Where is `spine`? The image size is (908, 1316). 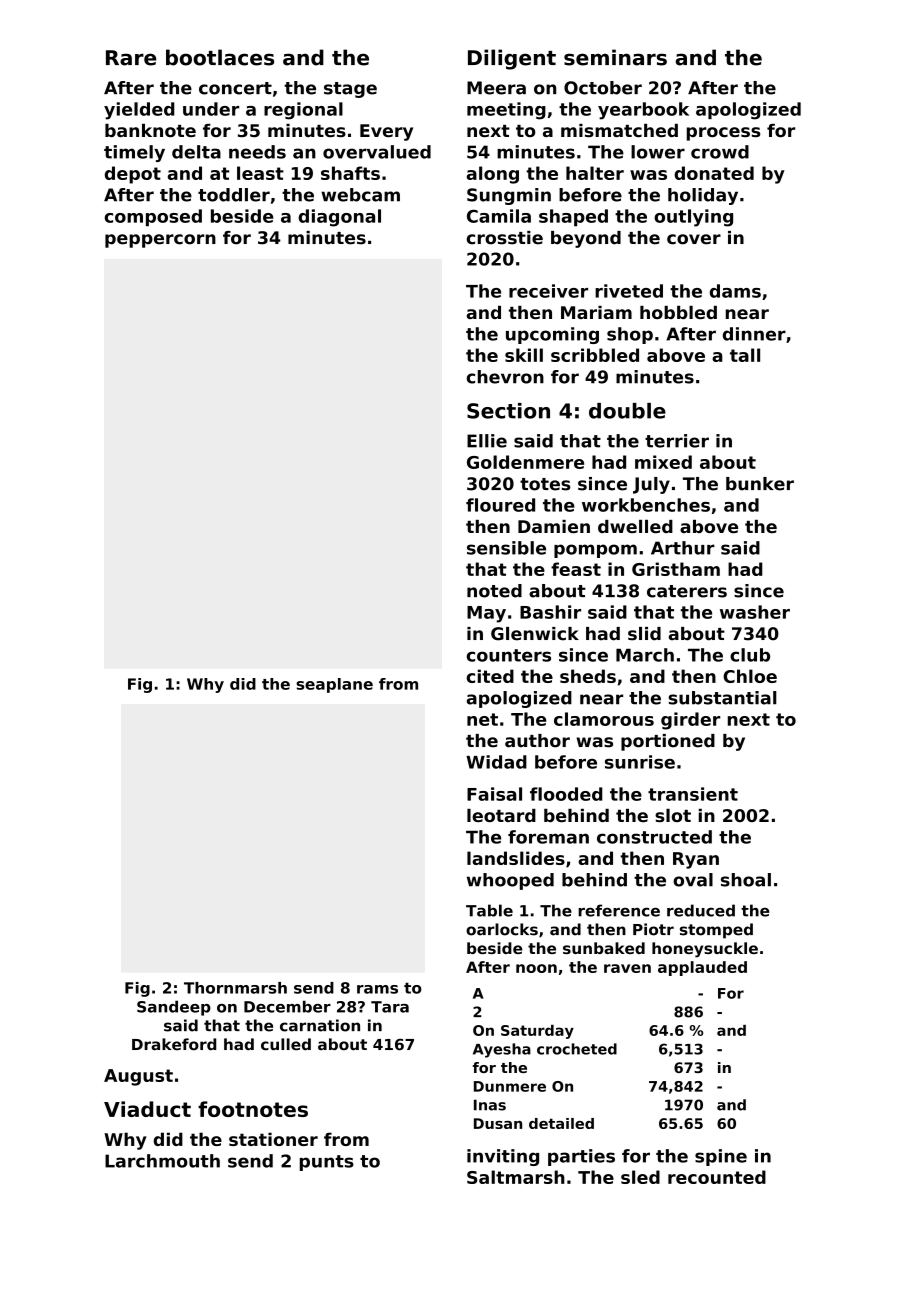
spine is located at coordinates (721, 1157).
